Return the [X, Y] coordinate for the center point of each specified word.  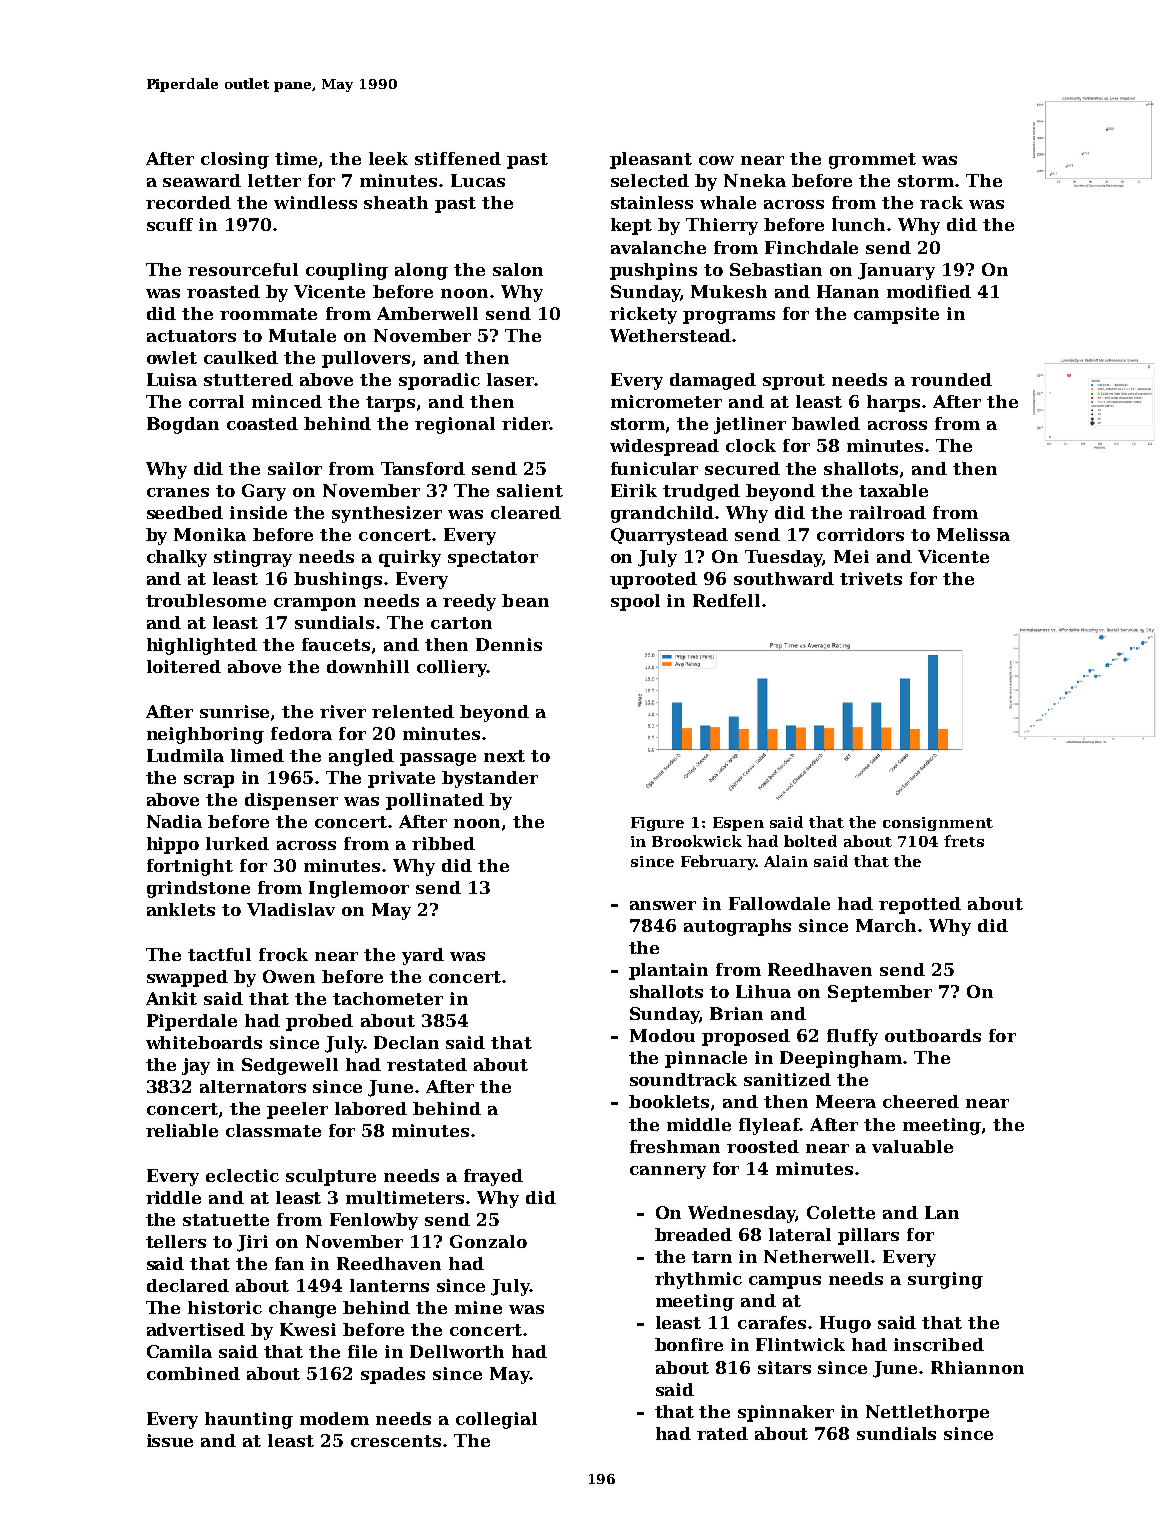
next [504, 756]
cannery [668, 1172]
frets [964, 841]
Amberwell [427, 313]
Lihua [763, 991]
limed [257, 755]
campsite [896, 315]
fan [289, 1263]
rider [526, 423]
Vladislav [291, 909]
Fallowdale [779, 903]
